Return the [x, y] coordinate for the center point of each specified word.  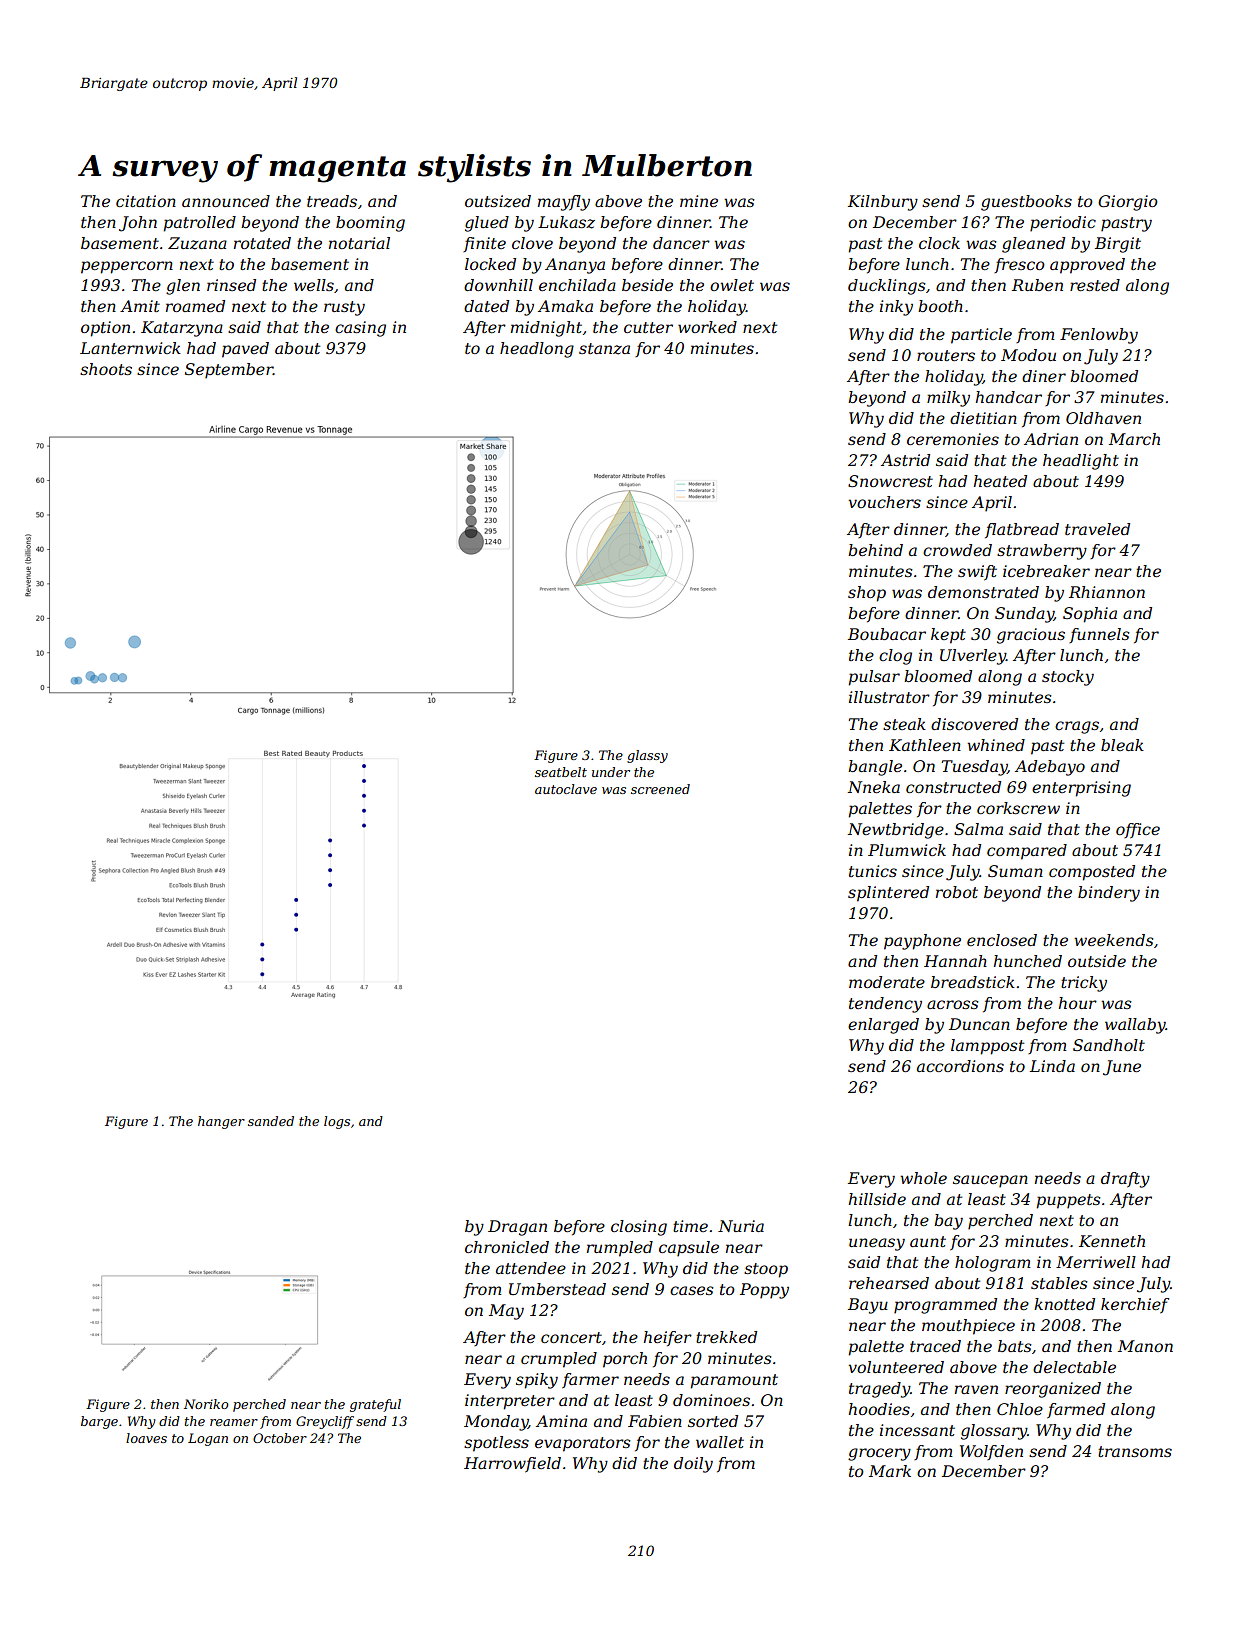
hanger [221, 1122]
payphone [922, 942]
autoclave [566, 789]
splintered [888, 894]
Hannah [955, 961]
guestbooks [1026, 203]
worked [707, 327]
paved [245, 350]
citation [146, 201]
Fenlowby [1099, 336]
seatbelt [561, 772]
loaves [146, 1438]
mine [699, 201]
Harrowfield [512, 1465]
